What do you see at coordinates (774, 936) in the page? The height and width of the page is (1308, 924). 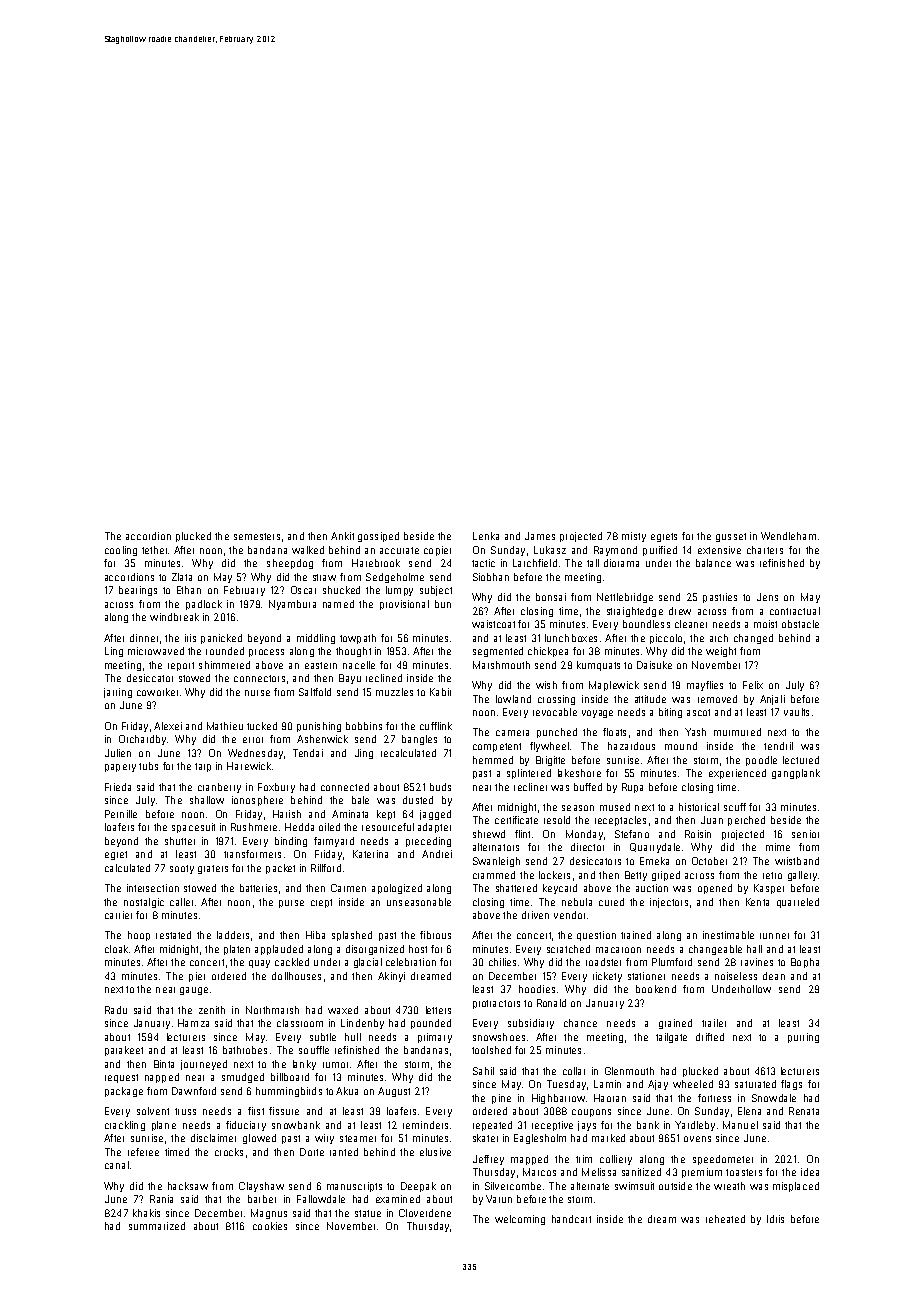 I see `runner` at bounding box center [774, 936].
